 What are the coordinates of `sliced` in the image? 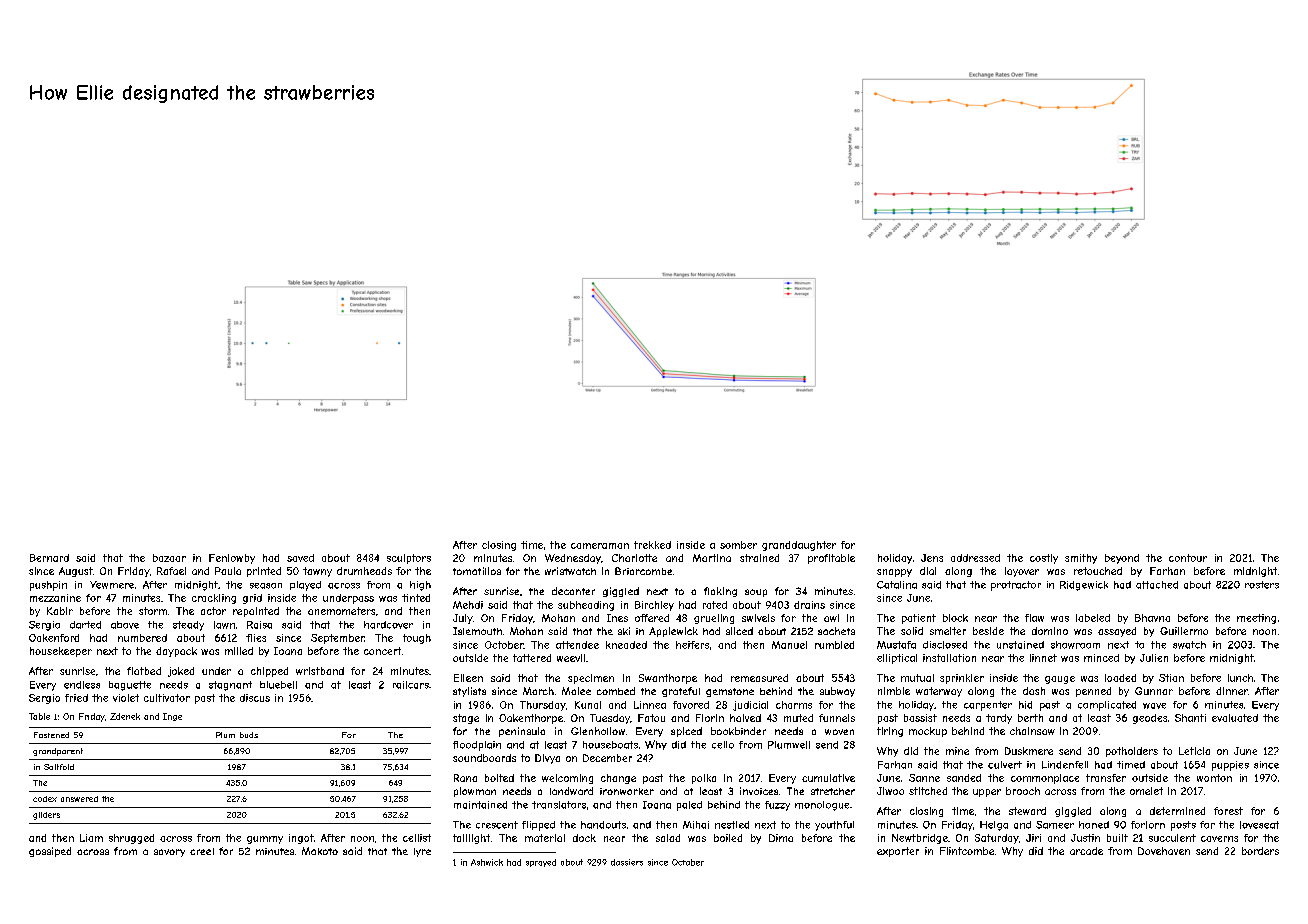 It's located at (739, 631).
